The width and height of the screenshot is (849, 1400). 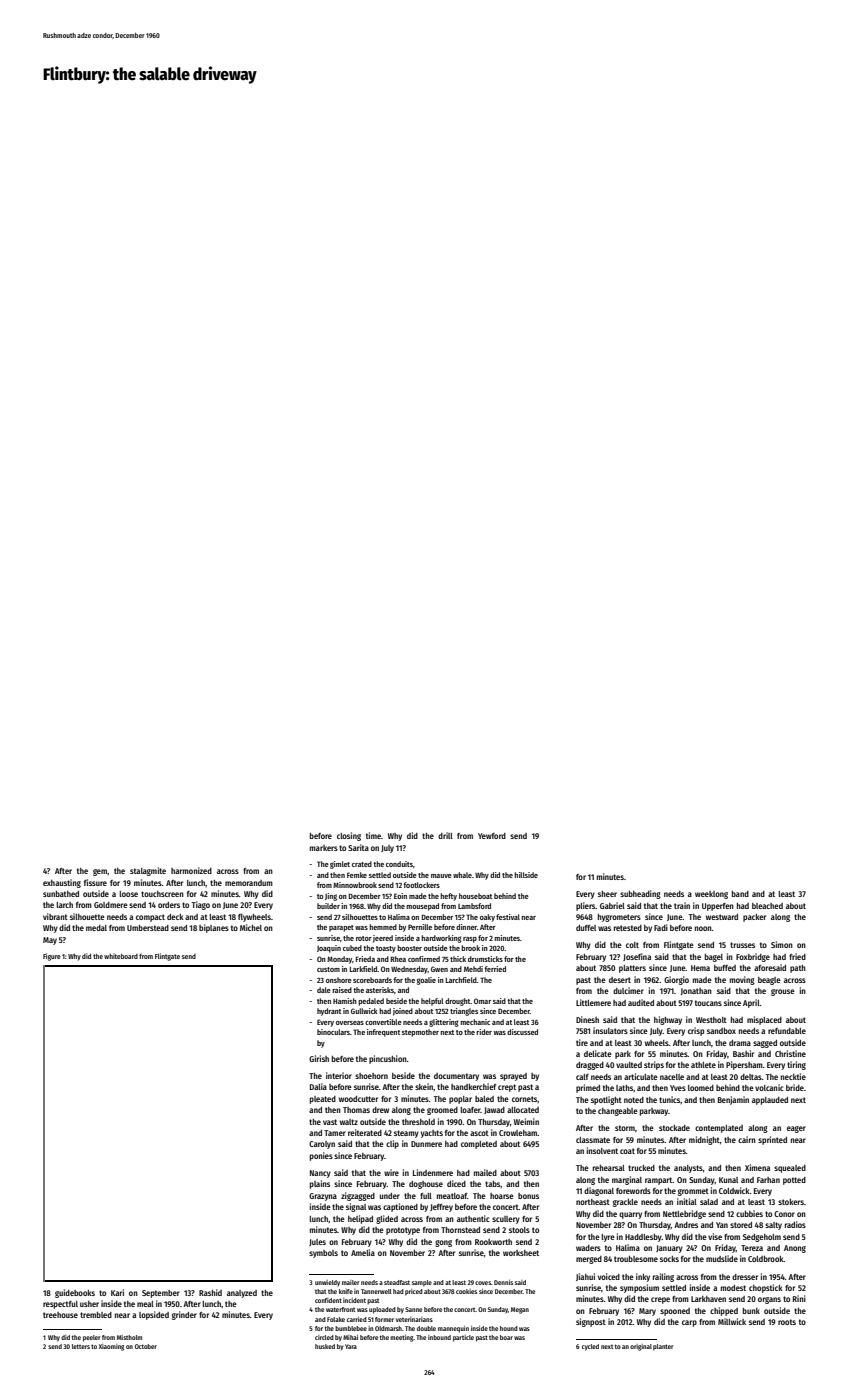 I want to click on Wednesday, so click(x=409, y=970).
